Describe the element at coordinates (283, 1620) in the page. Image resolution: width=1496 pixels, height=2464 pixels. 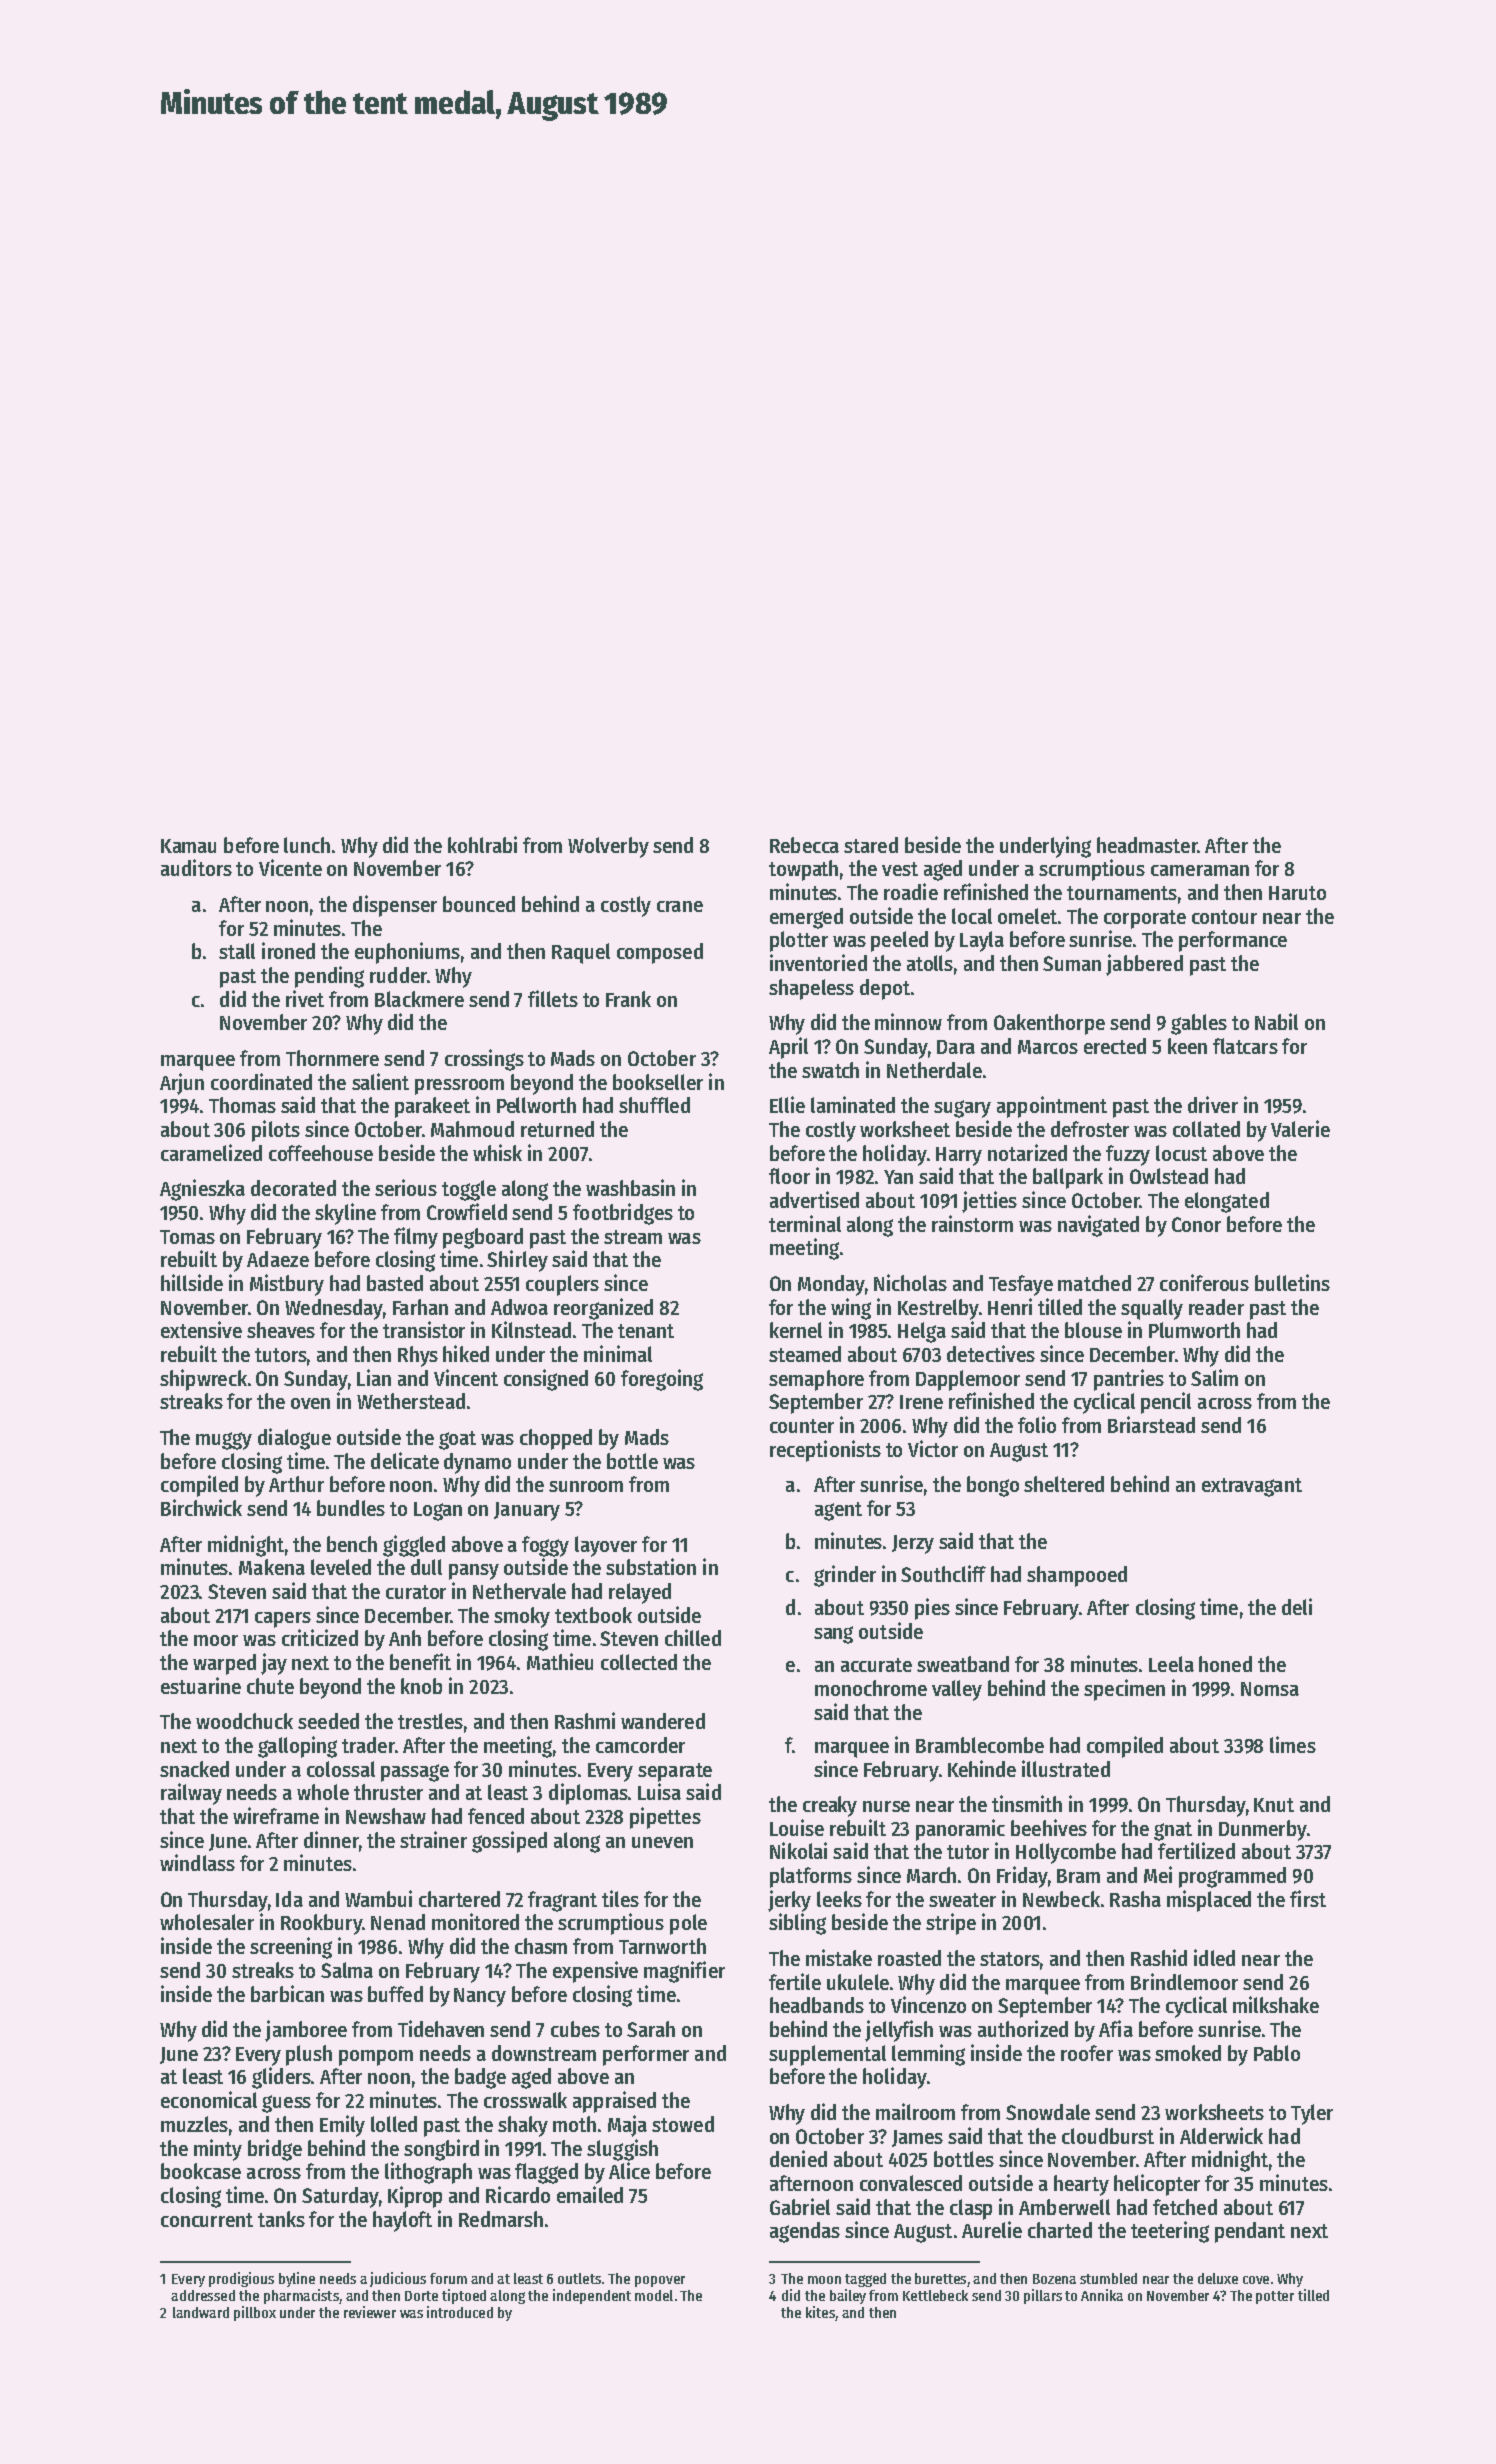
I see `capers` at that location.
